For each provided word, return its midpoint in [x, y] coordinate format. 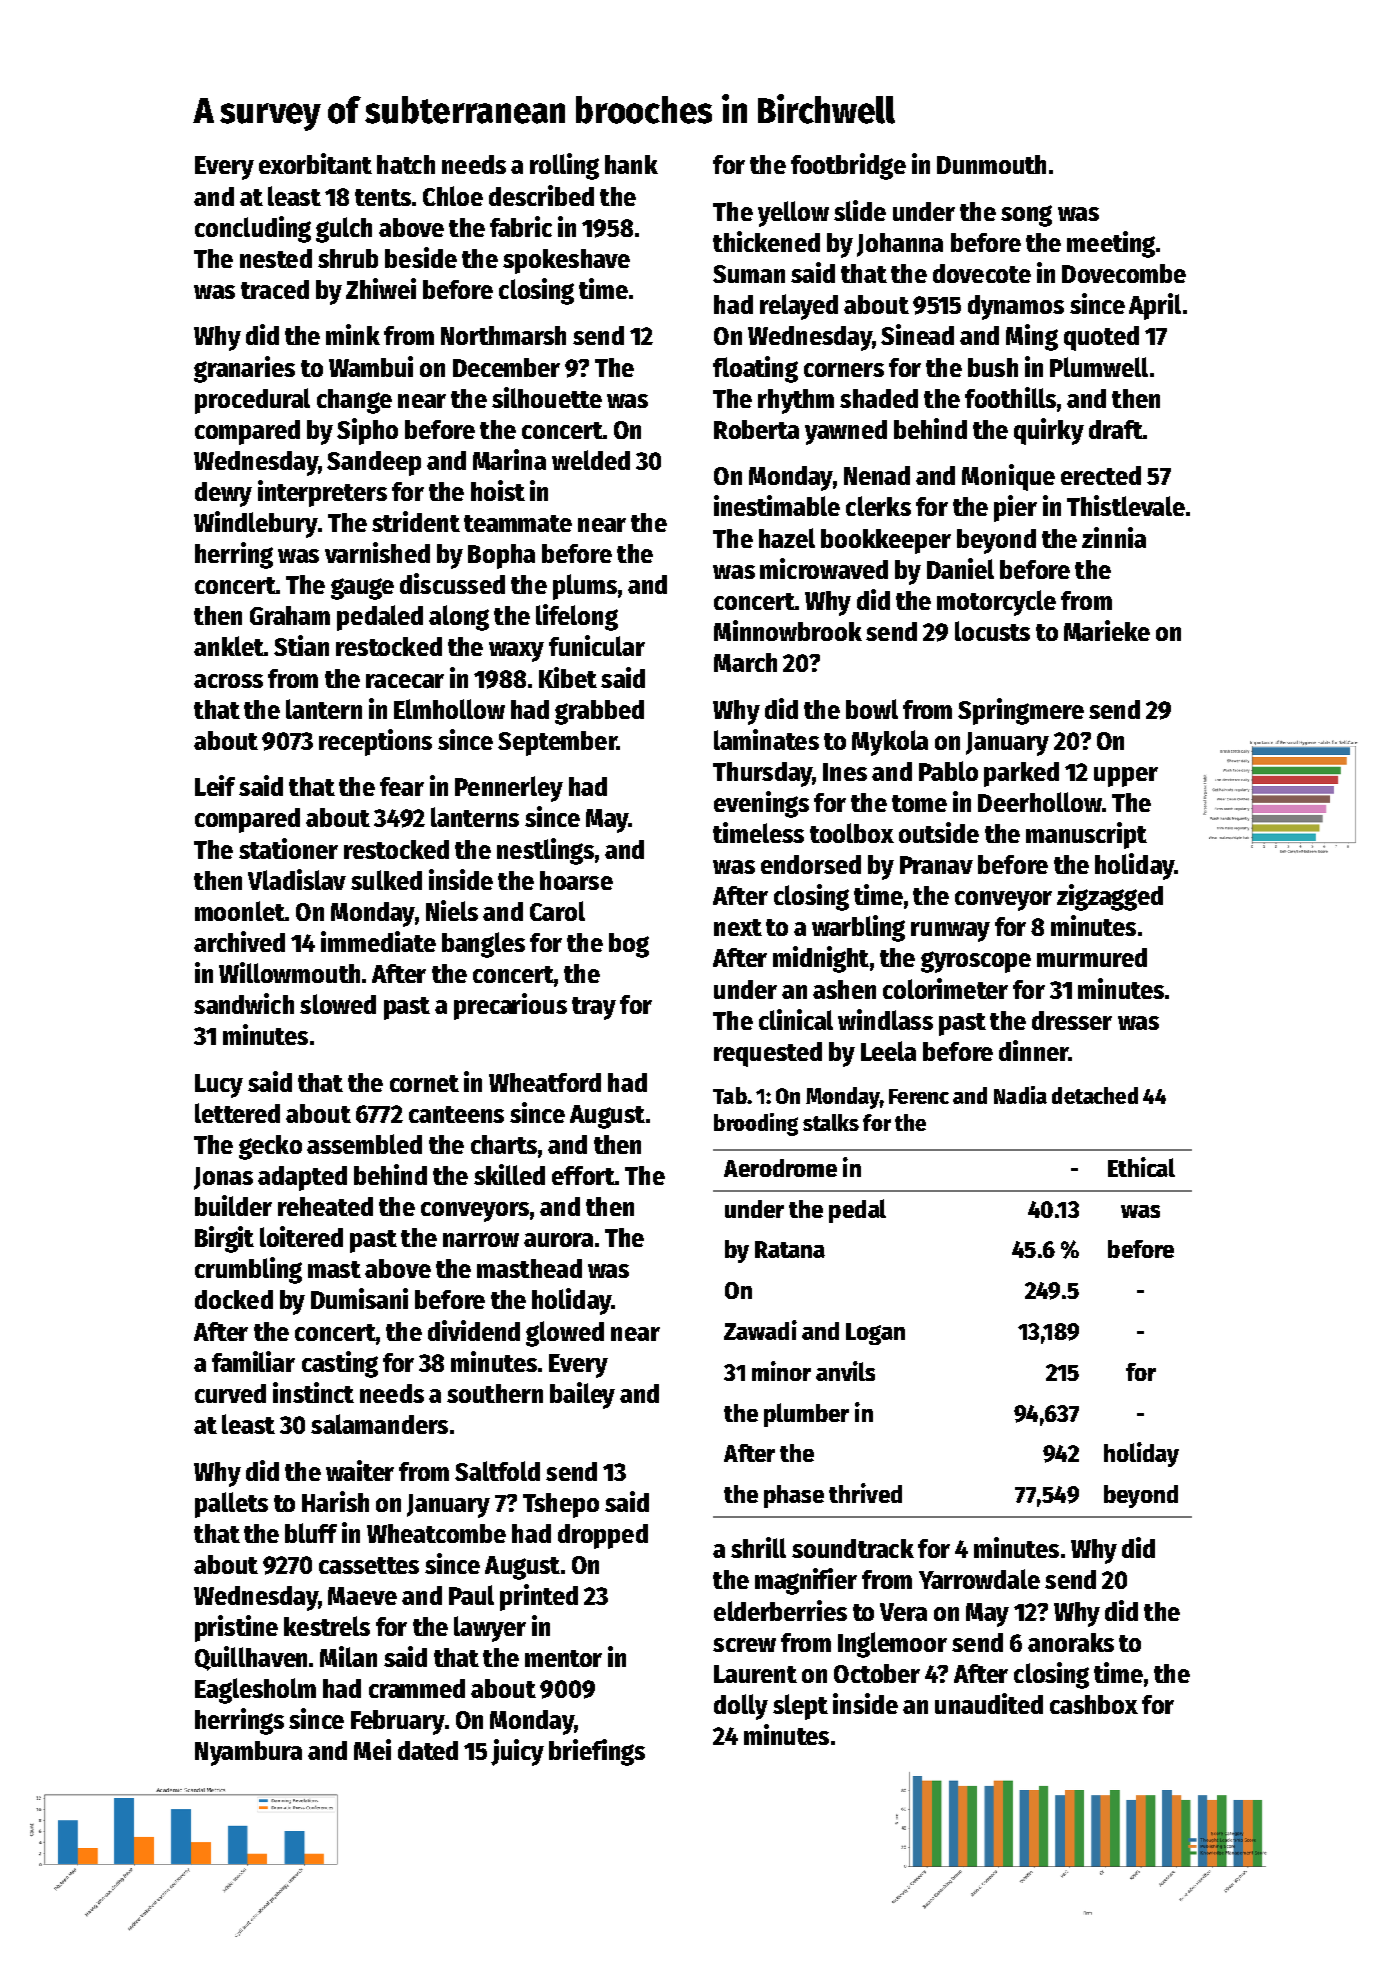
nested [276, 258]
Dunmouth [991, 164]
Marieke [1107, 630]
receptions [375, 742]
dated [428, 1750]
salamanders [379, 1424]
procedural [252, 401]
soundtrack [853, 1548]
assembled [364, 1144]
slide [860, 210]
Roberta [756, 429]
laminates [766, 739]
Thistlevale [1126, 505]
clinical [796, 1019]
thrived [865, 1493]
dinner [1033, 1050]
